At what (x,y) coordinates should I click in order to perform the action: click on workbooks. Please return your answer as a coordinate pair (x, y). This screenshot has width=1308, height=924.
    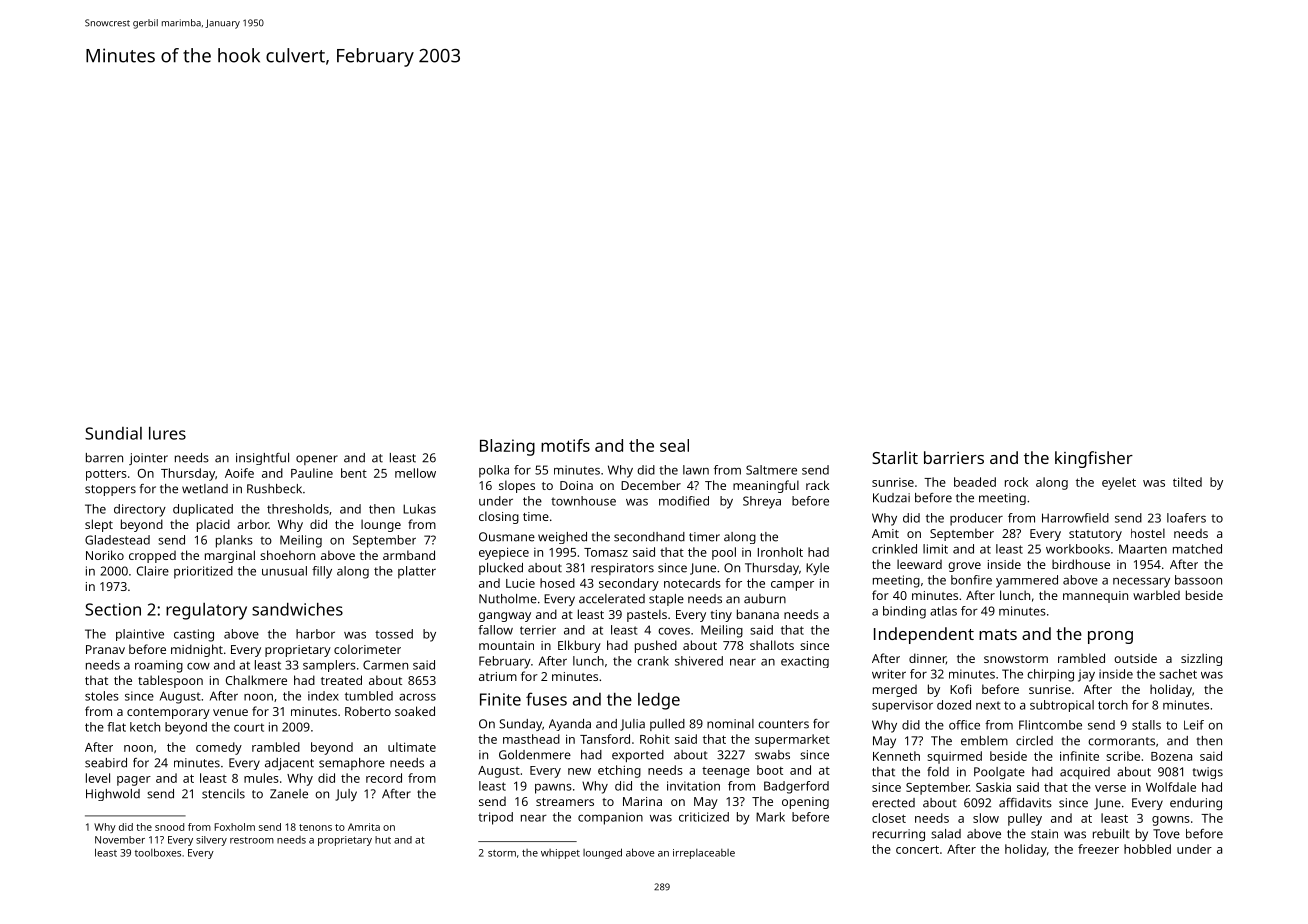
    Looking at the image, I should click on (1078, 549).
